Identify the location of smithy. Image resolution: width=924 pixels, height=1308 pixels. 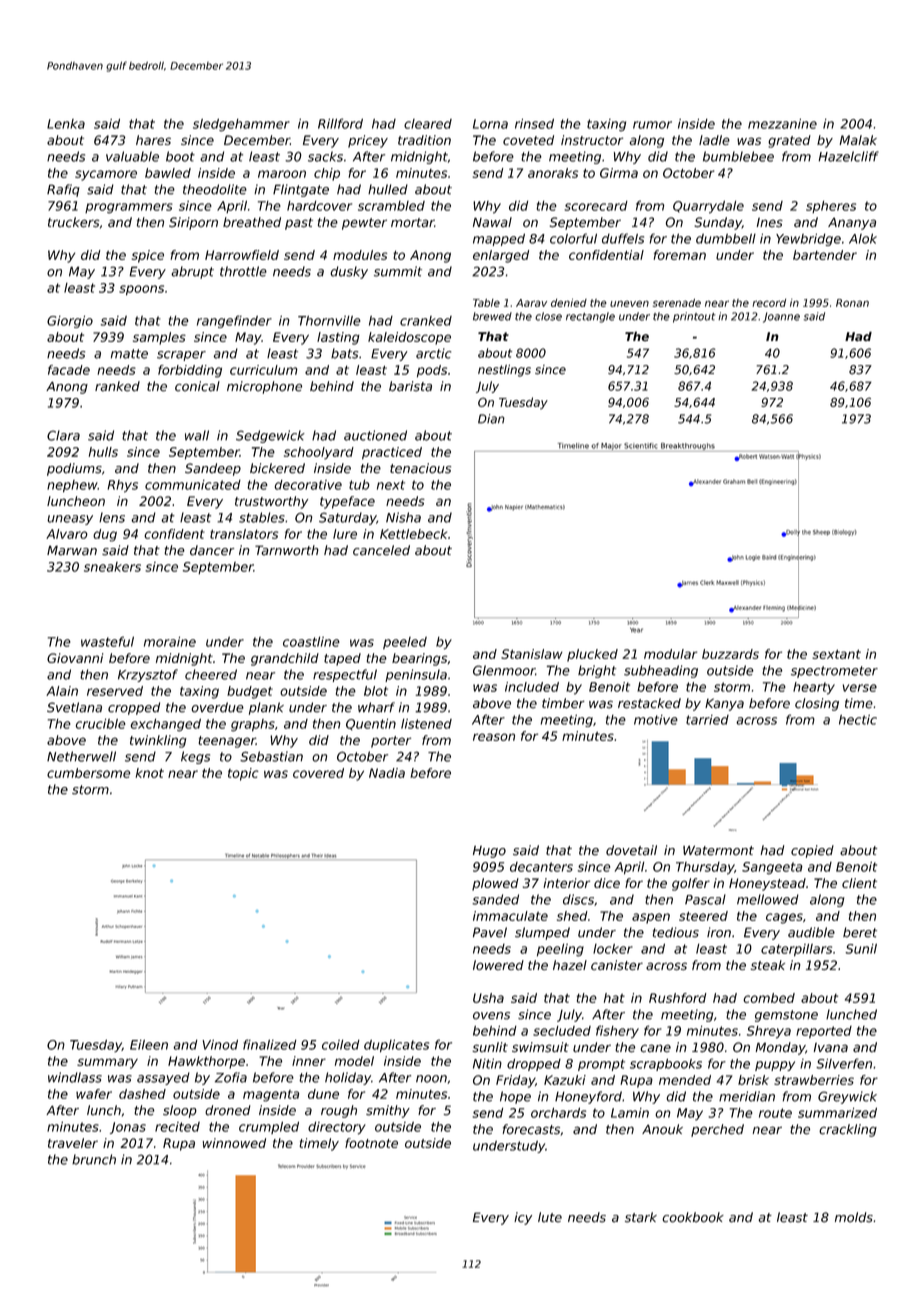
(388, 1111).
